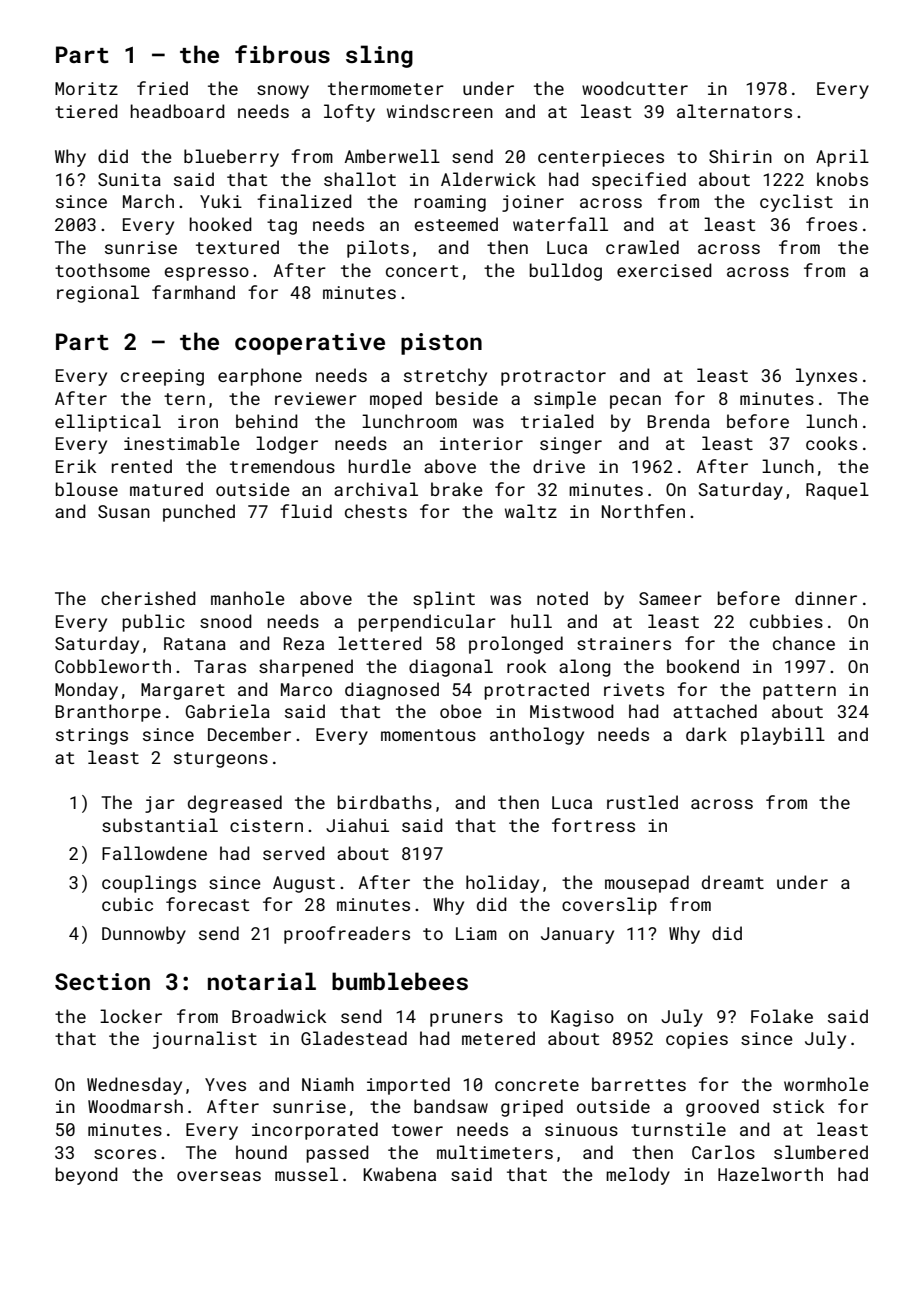 Image resolution: width=924 pixels, height=1308 pixels. I want to click on Margaret, so click(183, 691).
